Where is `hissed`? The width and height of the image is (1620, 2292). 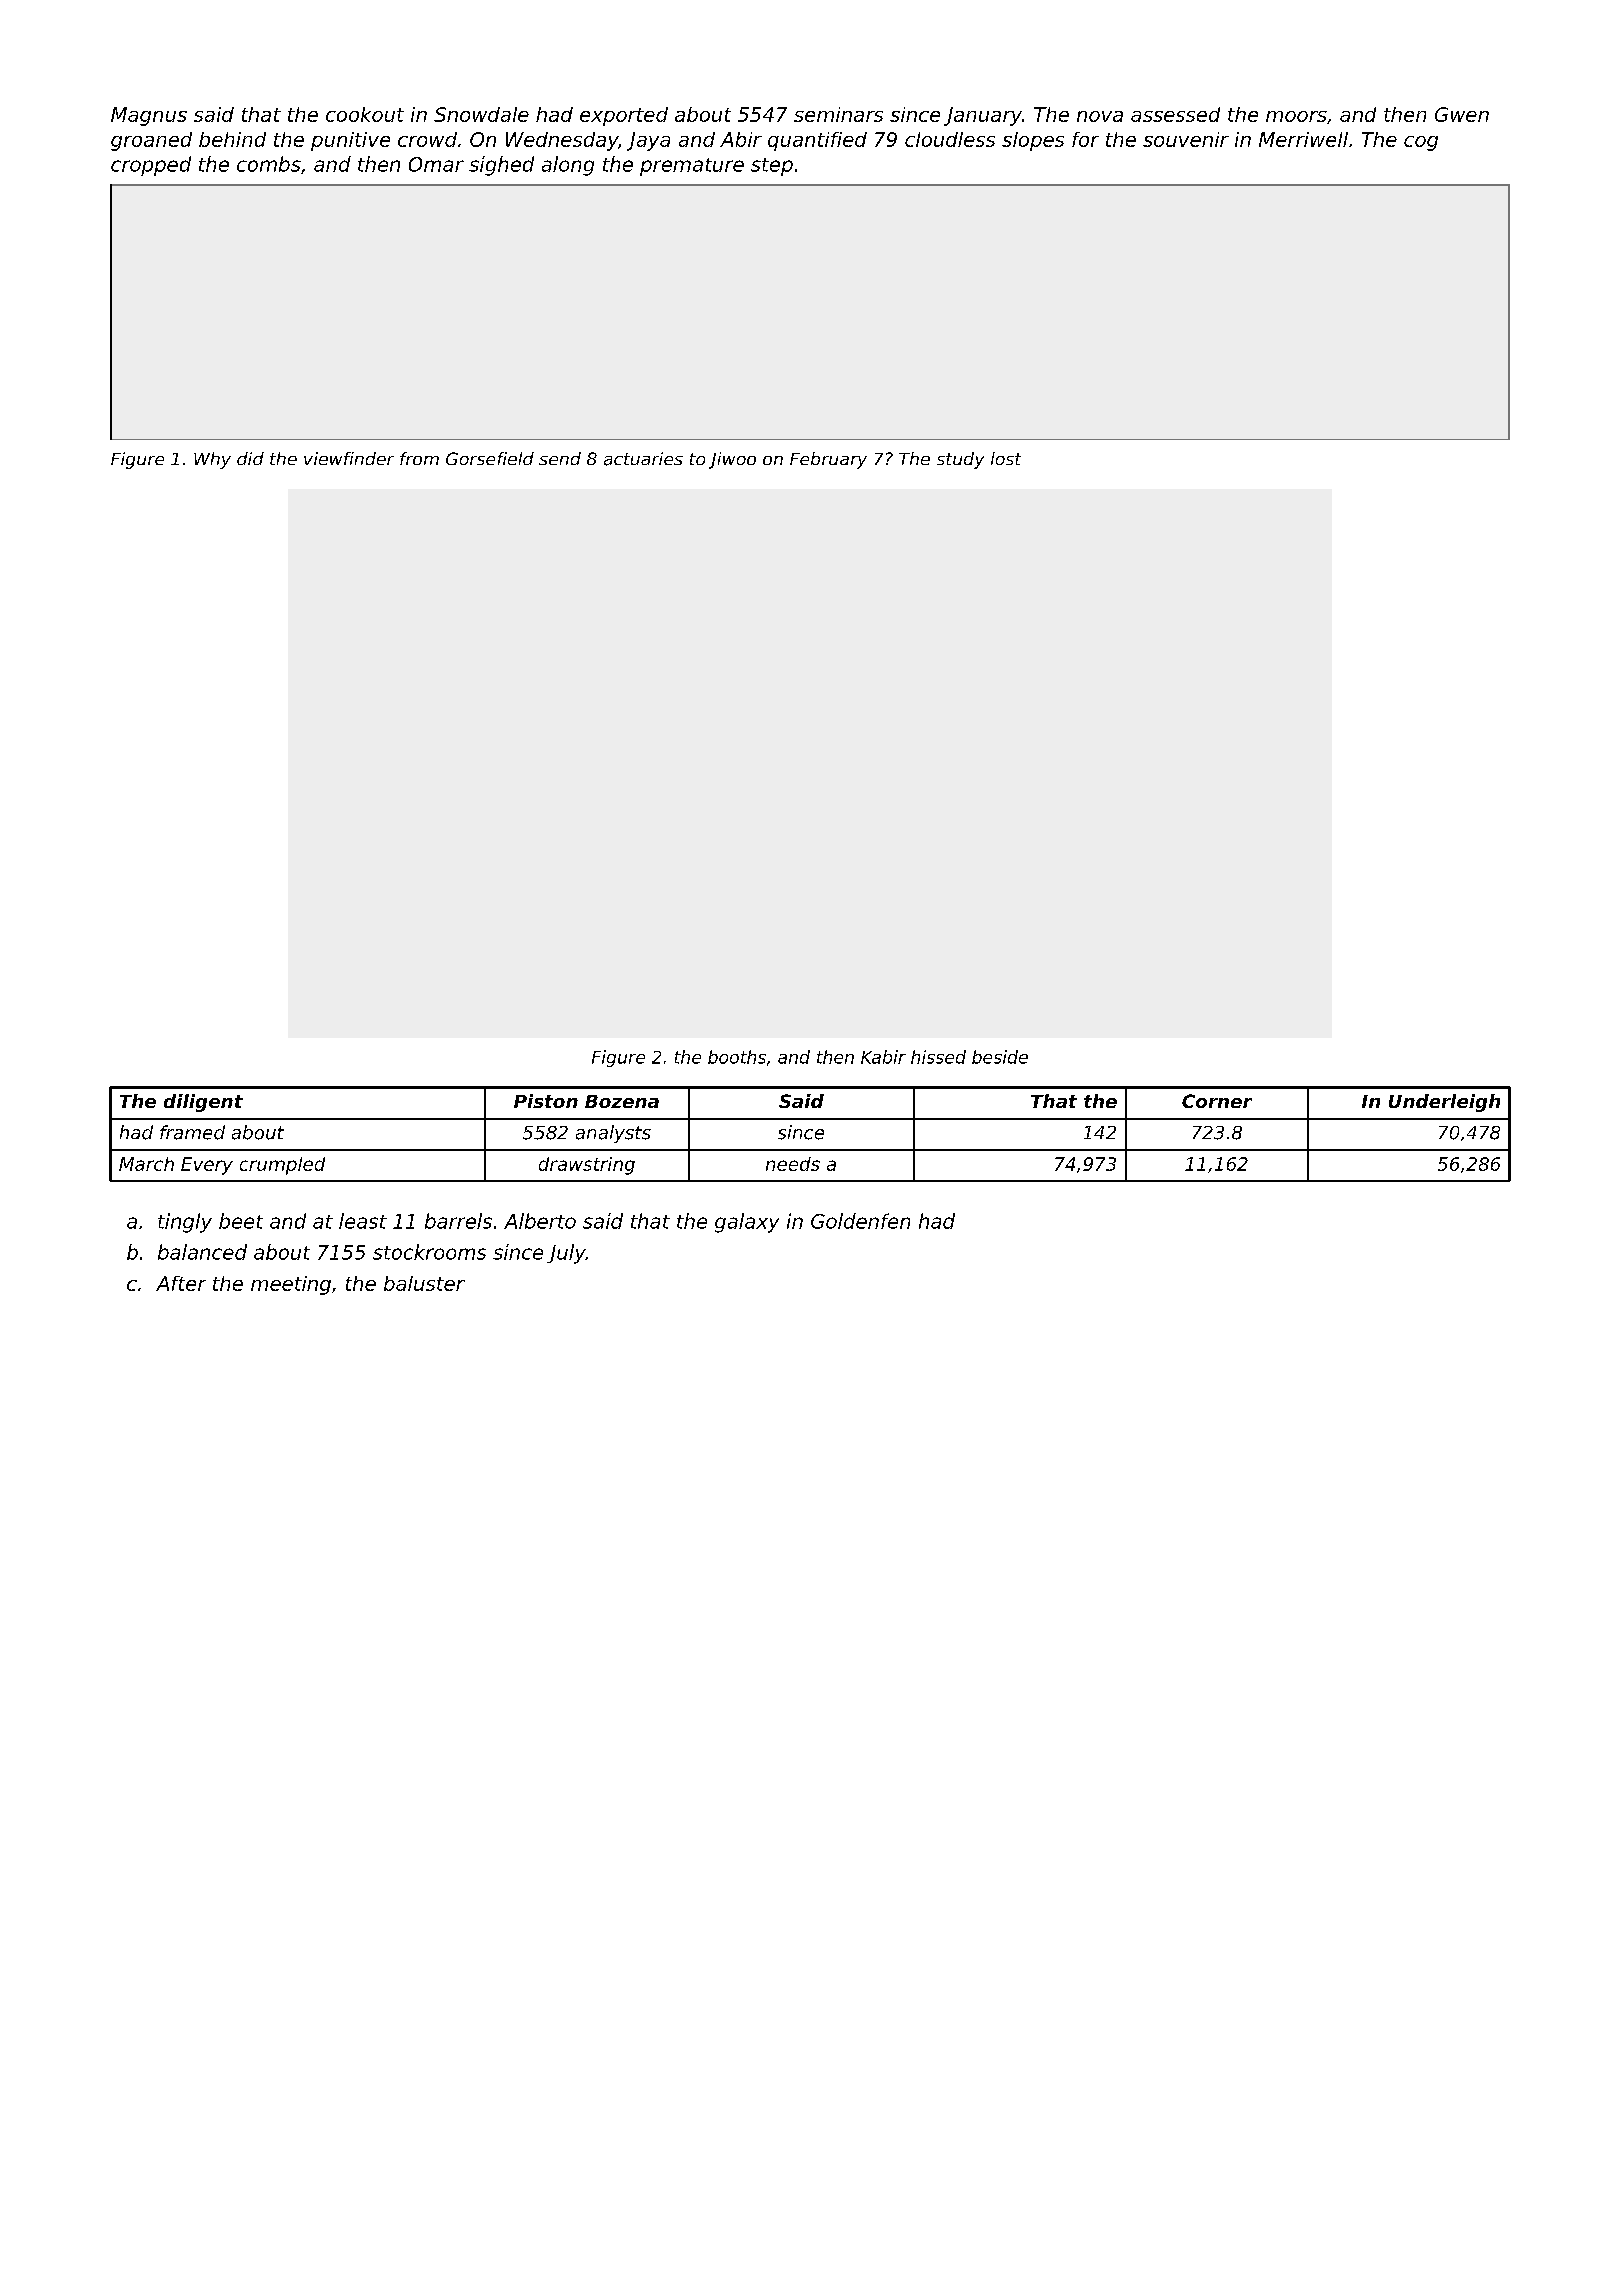 hissed is located at coordinates (938, 1057).
